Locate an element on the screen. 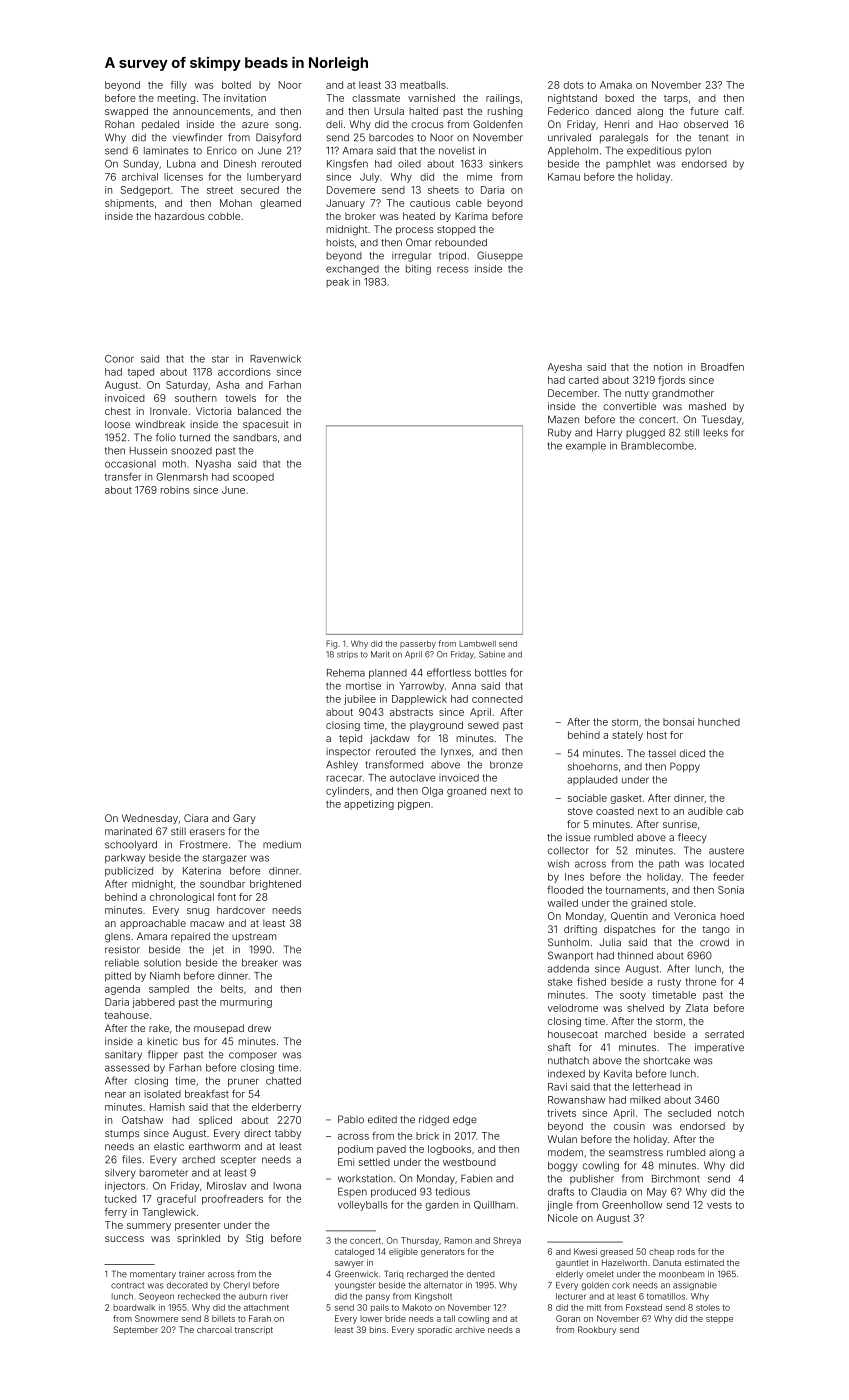 This screenshot has height=1400, width=849. Ruby is located at coordinates (559, 433).
